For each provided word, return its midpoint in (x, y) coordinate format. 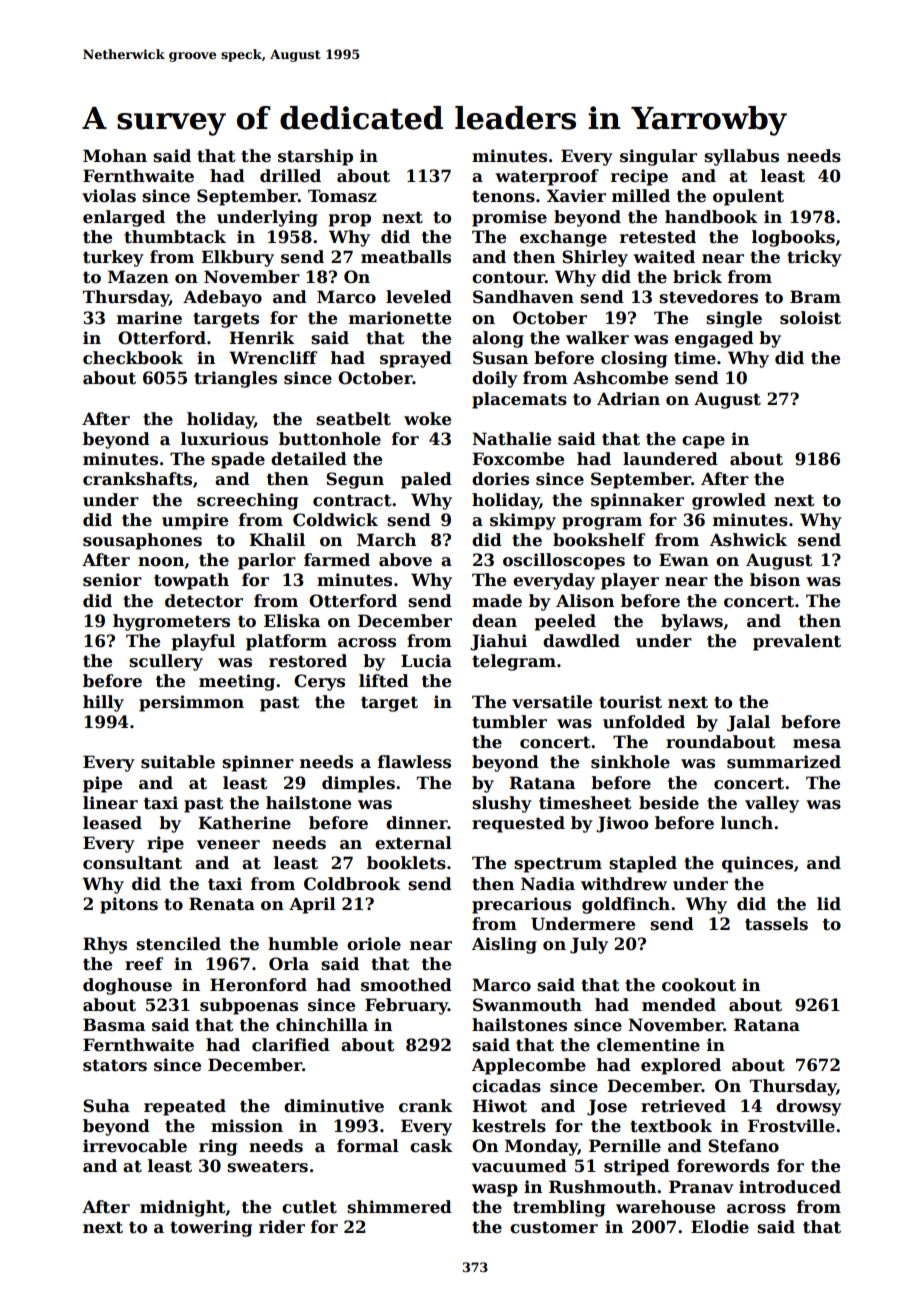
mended (679, 1005)
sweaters (267, 1166)
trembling (559, 1208)
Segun (355, 480)
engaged (714, 339)
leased (112, 823)
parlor (267, 561)
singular (658, 157)
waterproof (547, 177)
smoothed (406, 985)
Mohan (115, 156)
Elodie (720, 1227)
